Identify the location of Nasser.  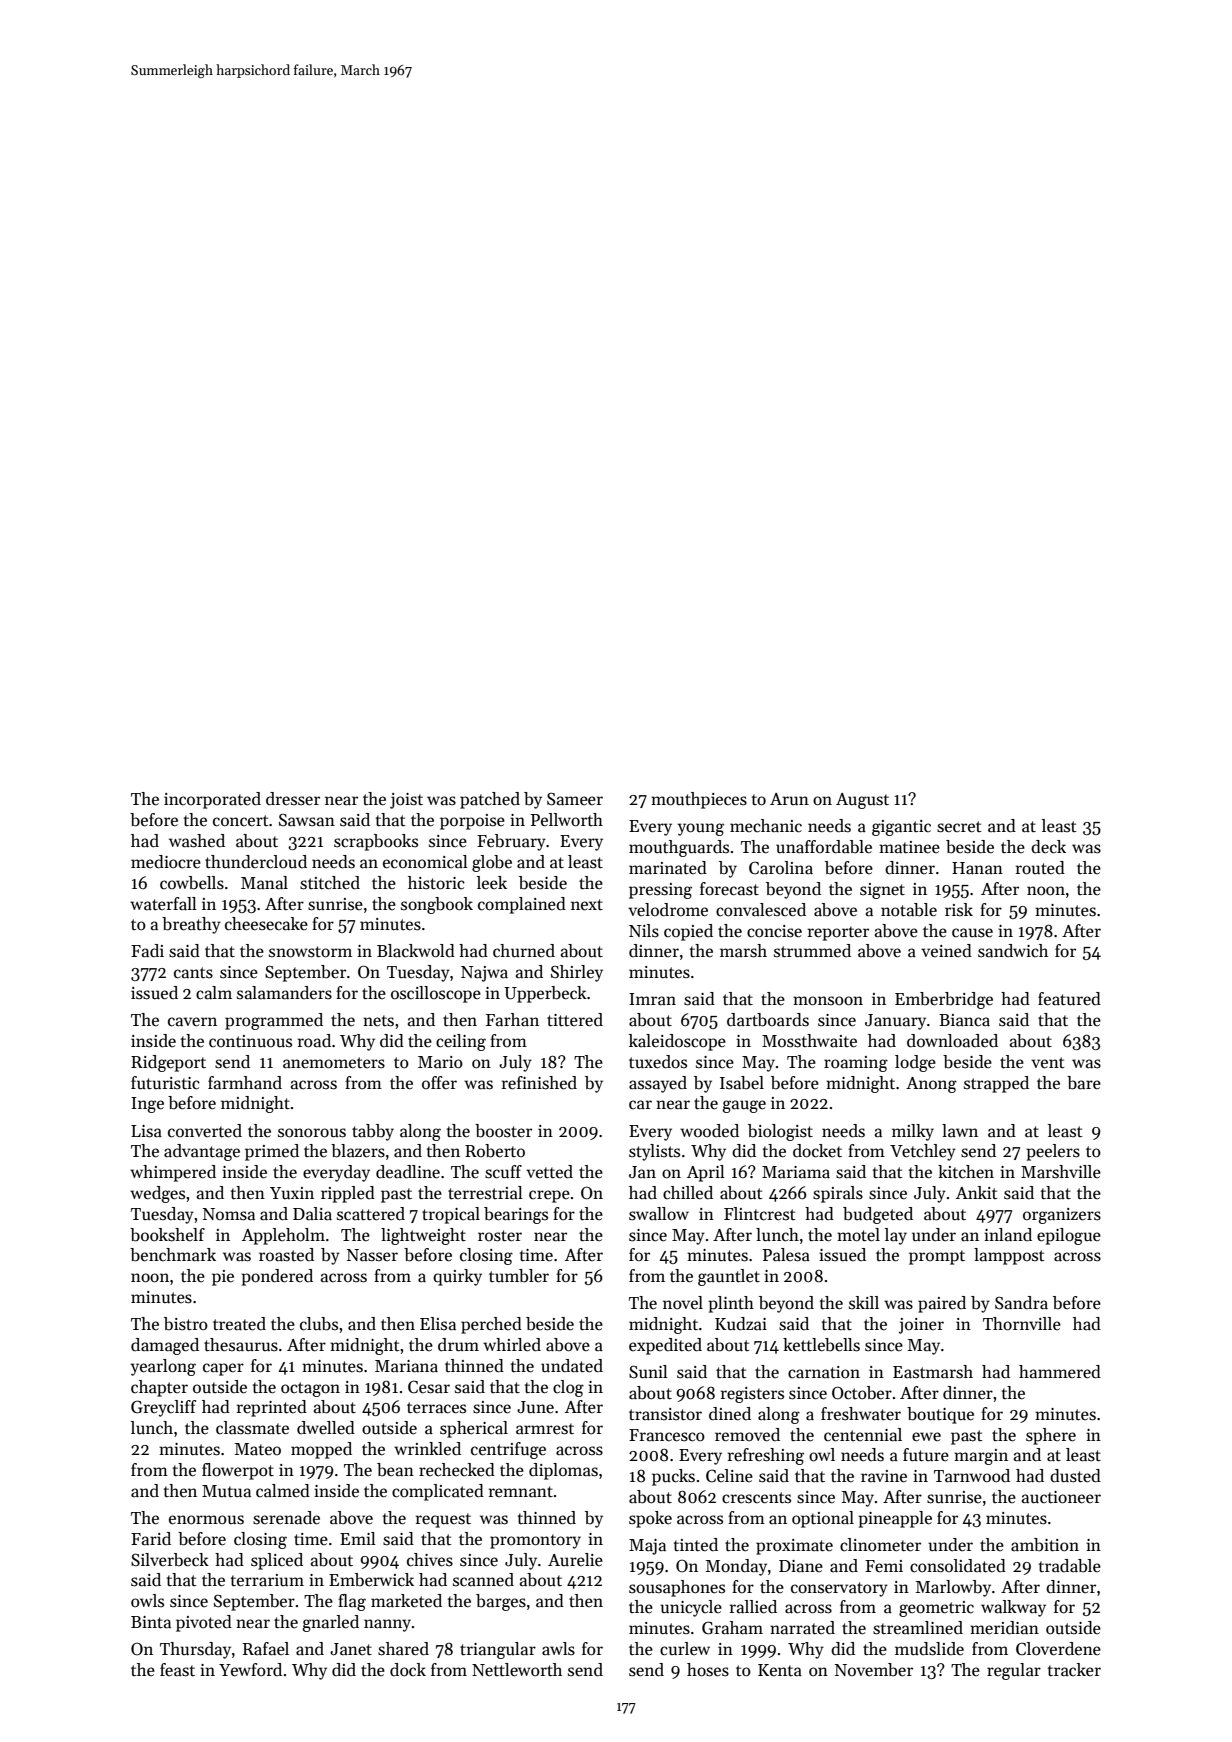
(372, 1255).
